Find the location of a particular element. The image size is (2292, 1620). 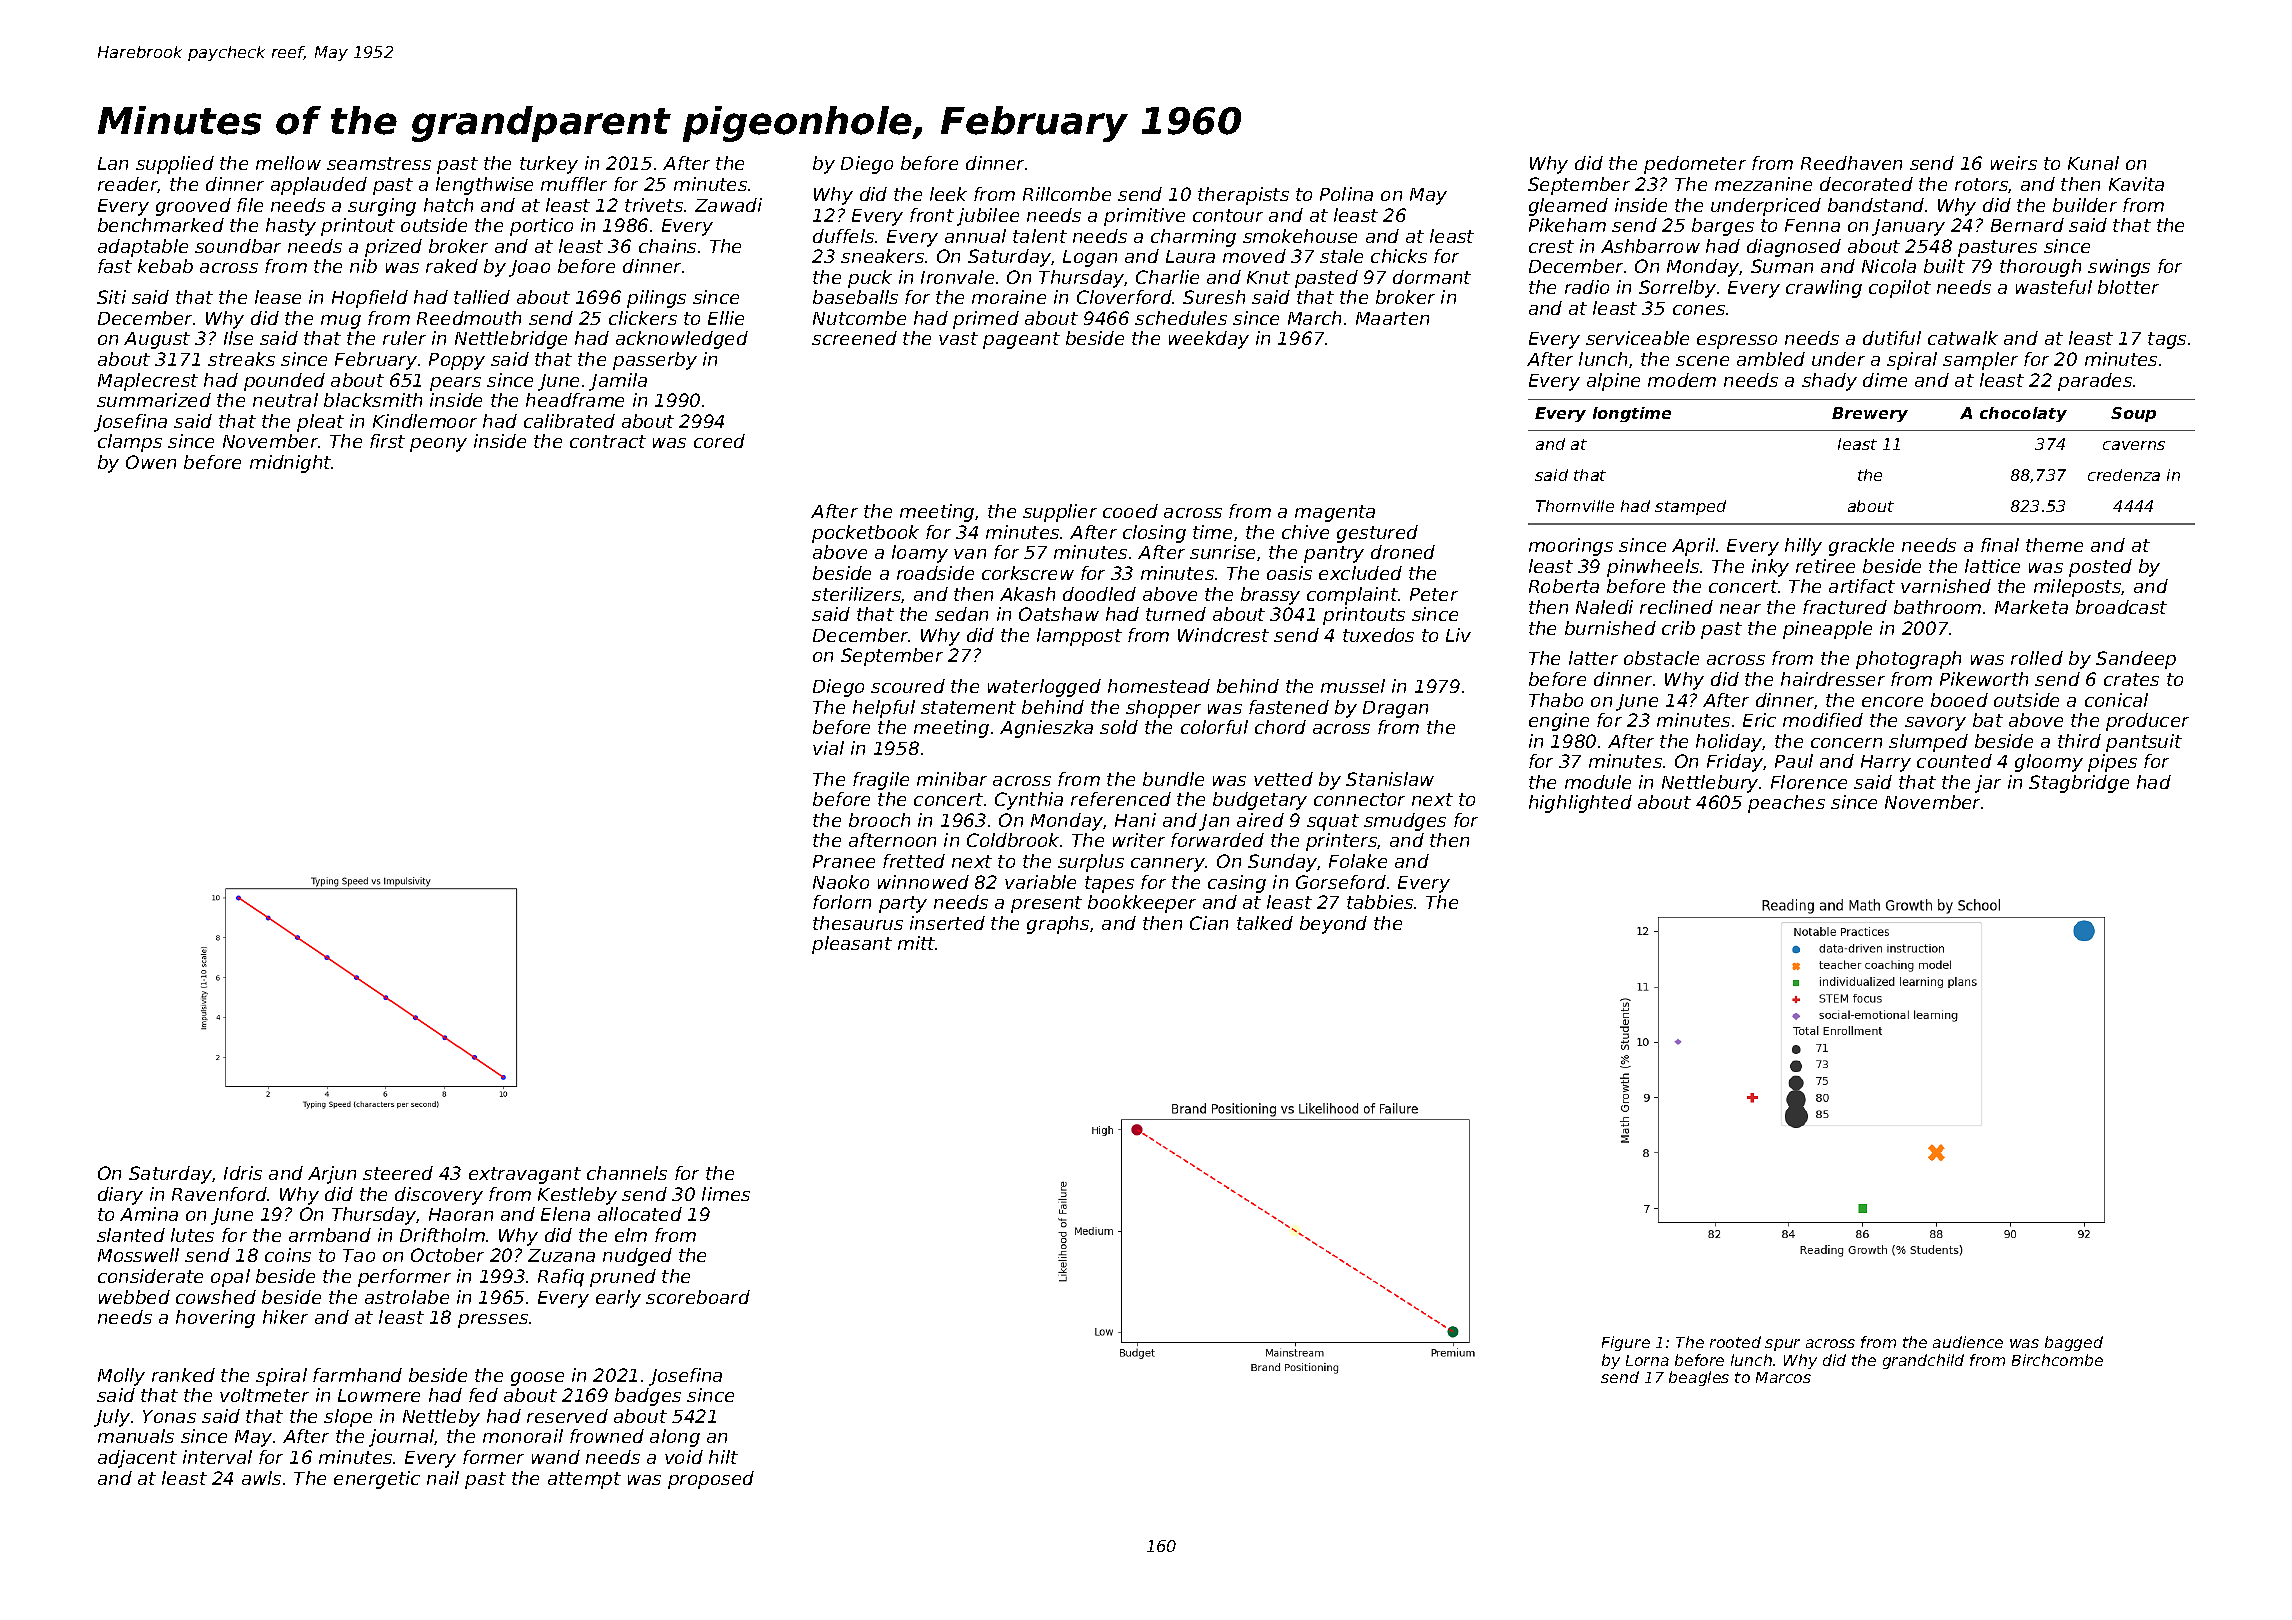

weirs is located at coordinates (2014, 163).
